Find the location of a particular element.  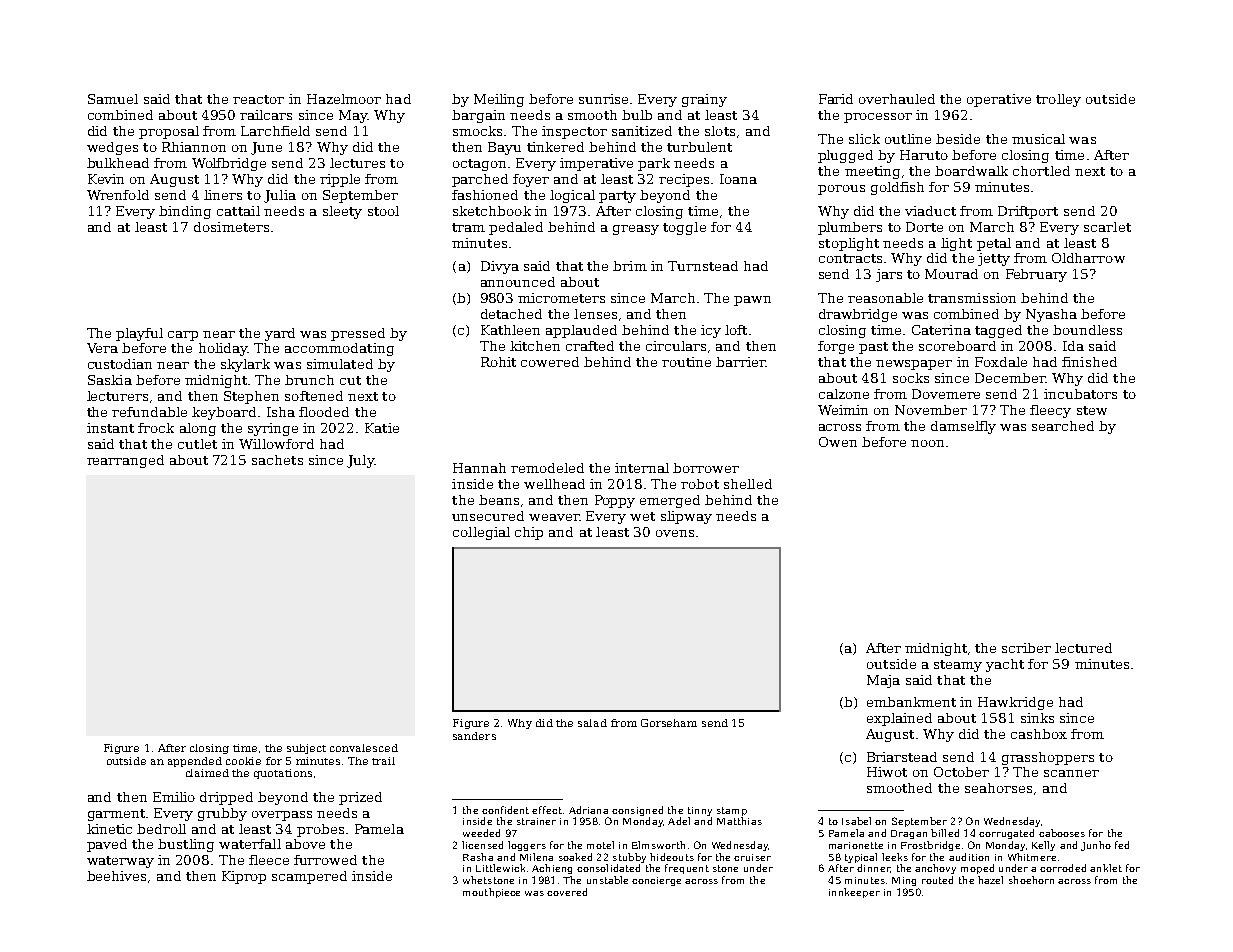

collegial is located at coordinates (481, 533).
